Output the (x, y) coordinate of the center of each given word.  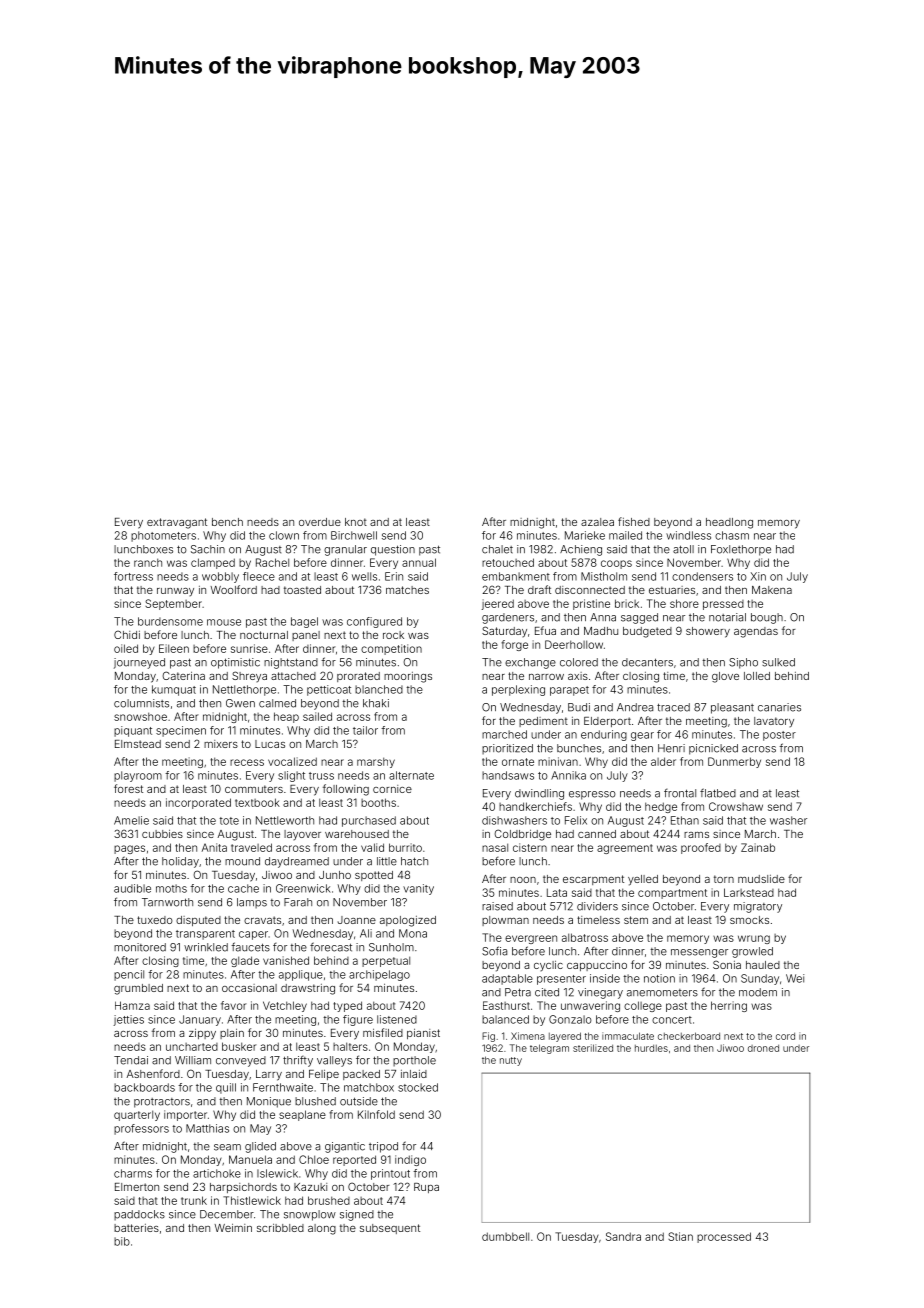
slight (291, 776)
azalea (597, 522)
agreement (625, 849)
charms (133, 1173)
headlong (729, 523)
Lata (557, 892)
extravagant (177, 523)
